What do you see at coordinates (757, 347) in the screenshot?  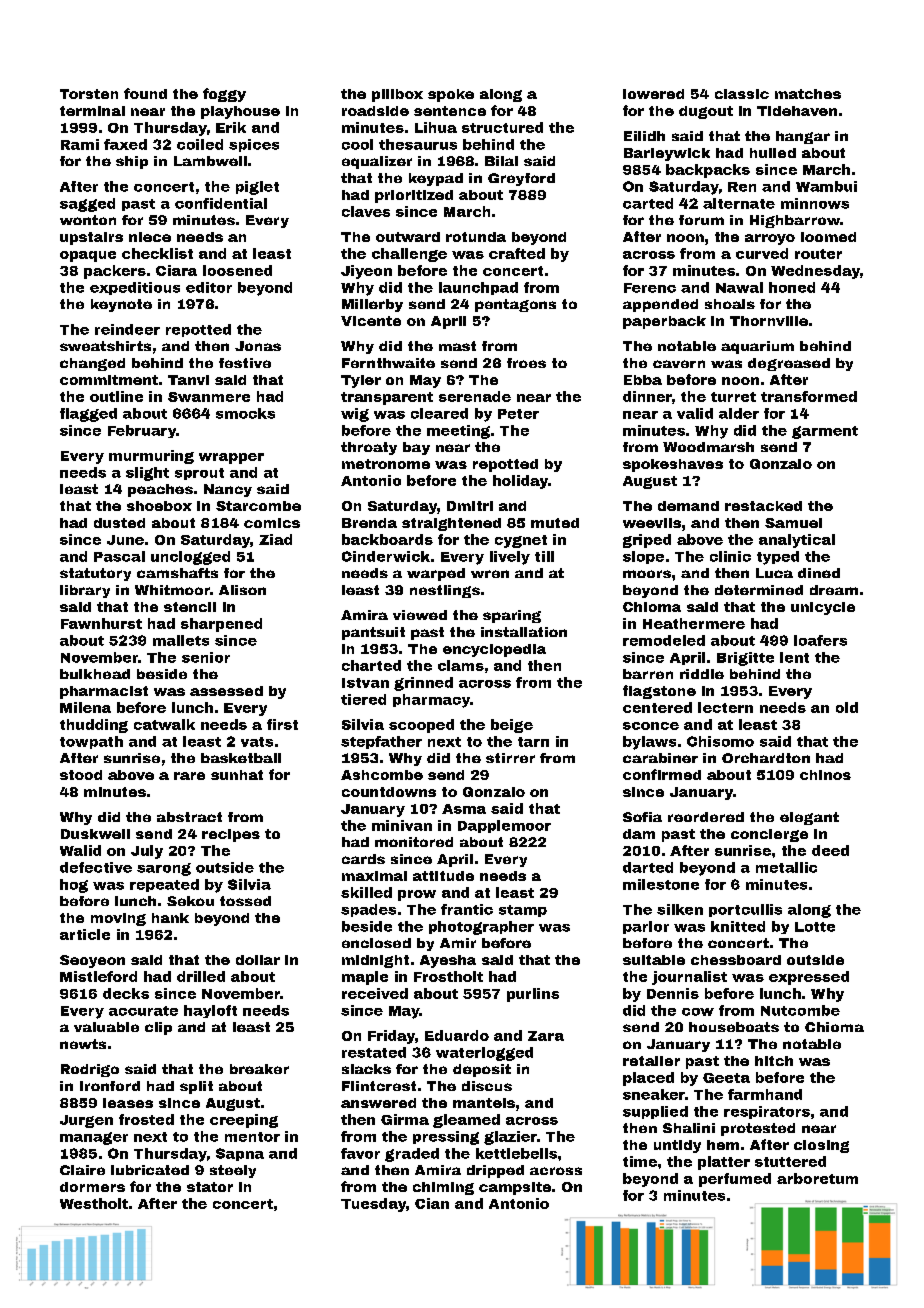 I see `aquarium` at bounding box center [757, 347].
